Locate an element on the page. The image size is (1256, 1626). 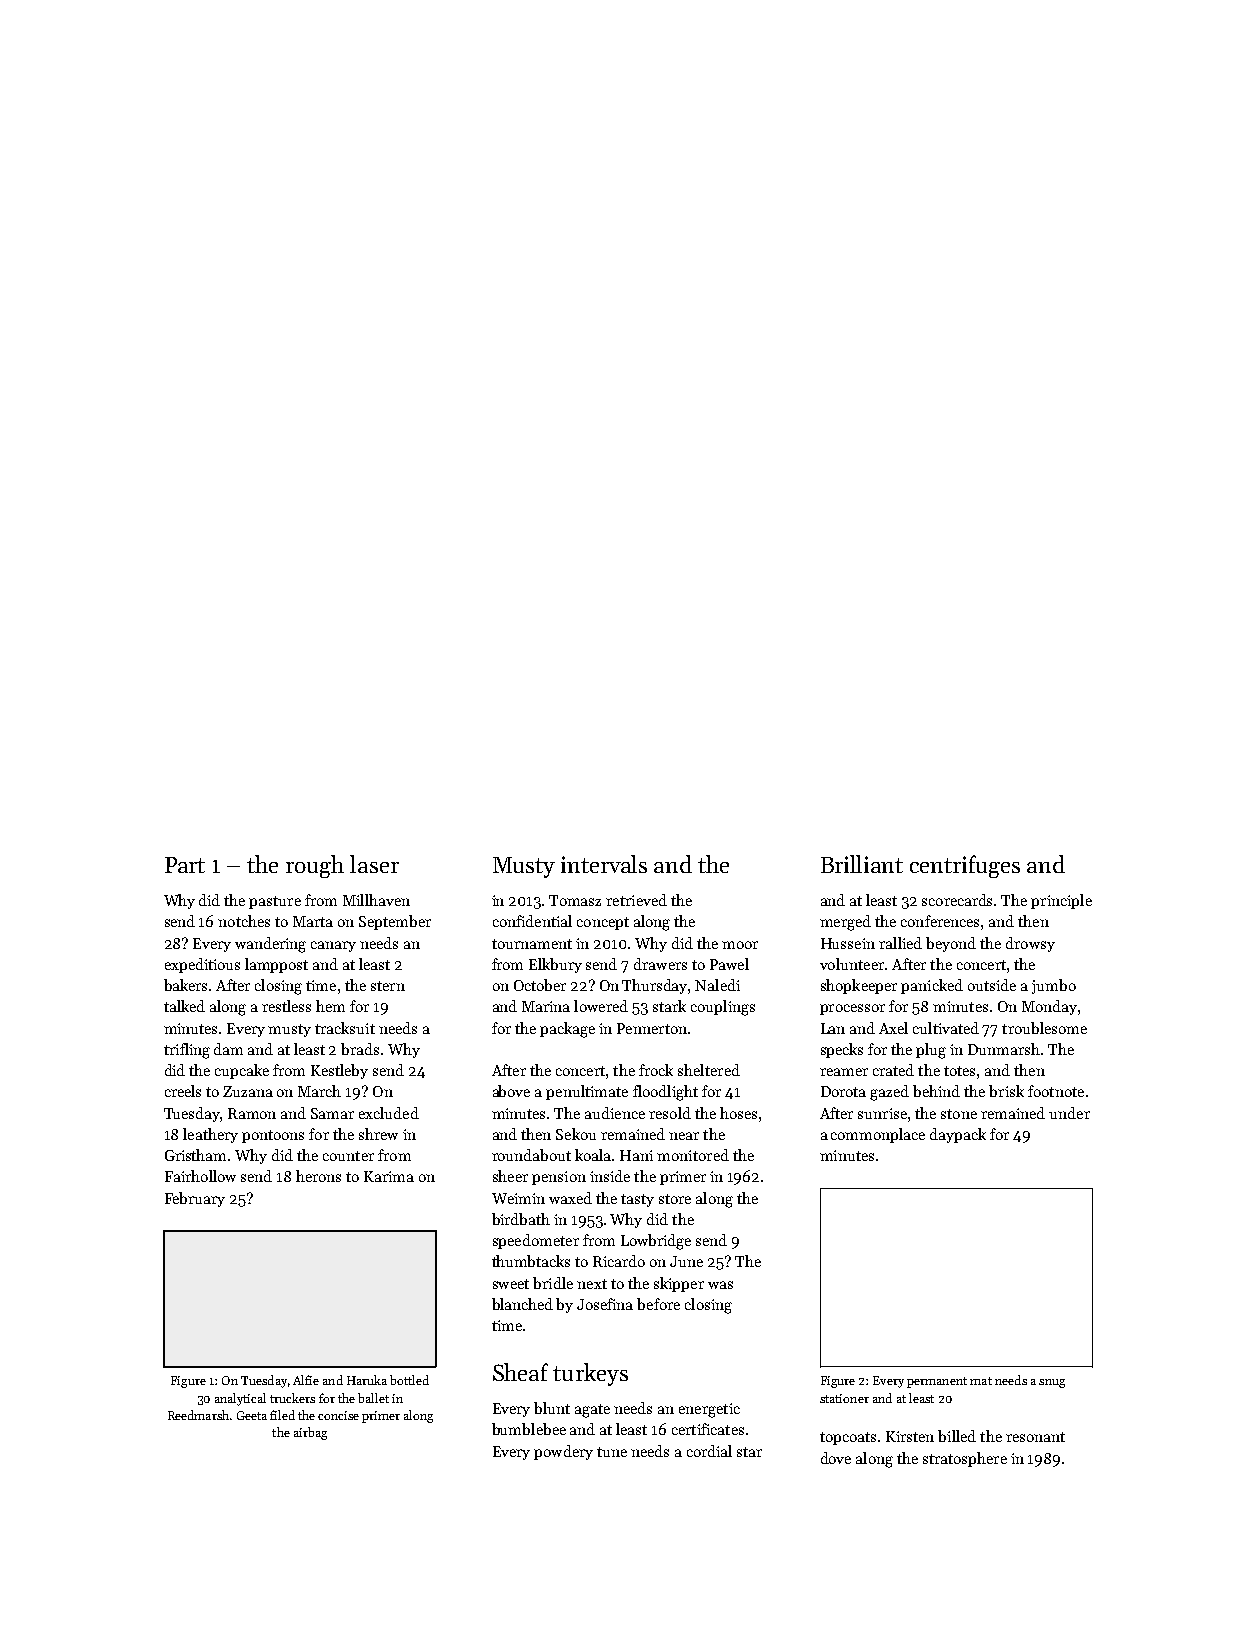
Part is located at coordinates (185, 865).
